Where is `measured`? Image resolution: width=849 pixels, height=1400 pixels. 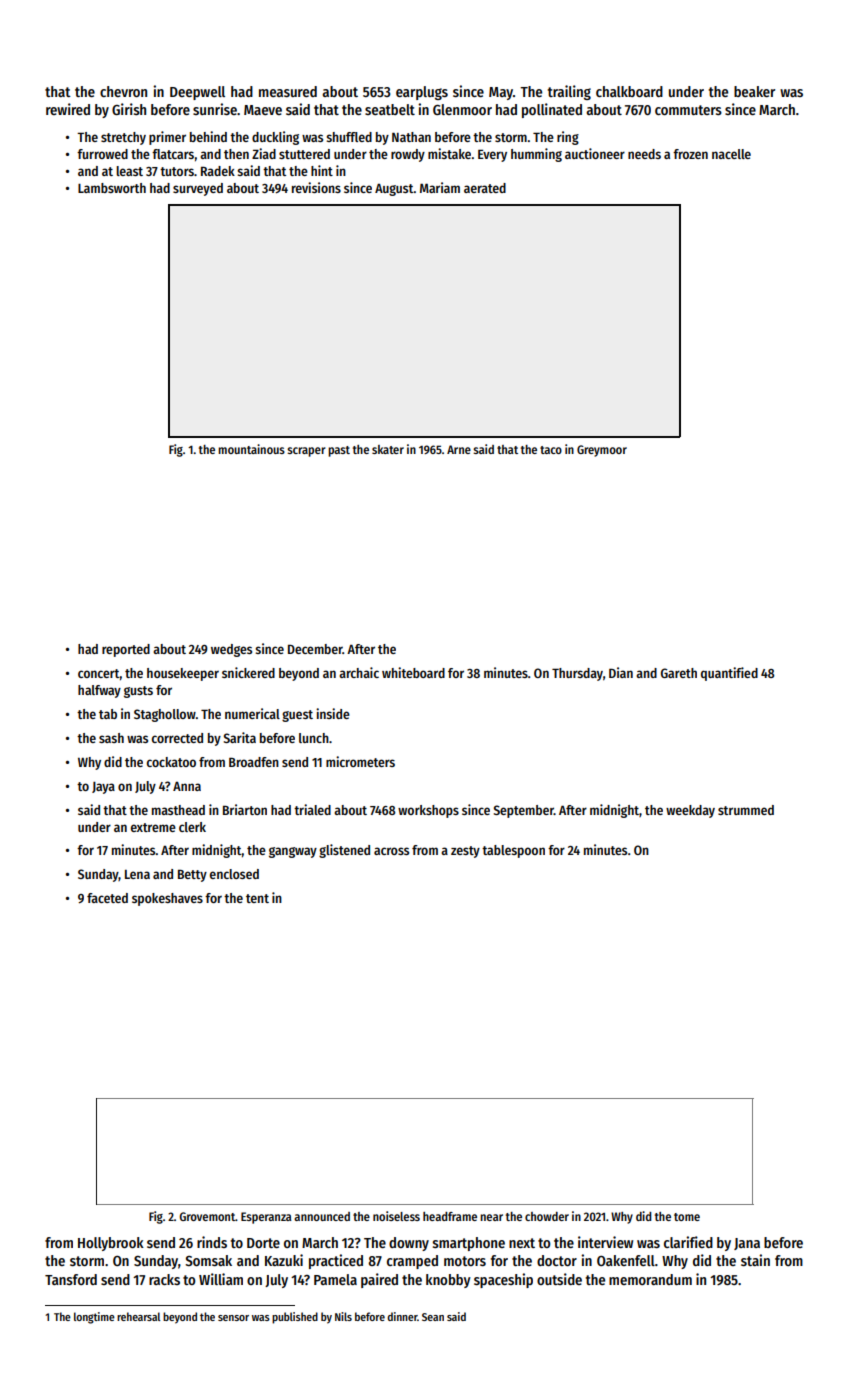
measured is located at coordinates (288, 91).
